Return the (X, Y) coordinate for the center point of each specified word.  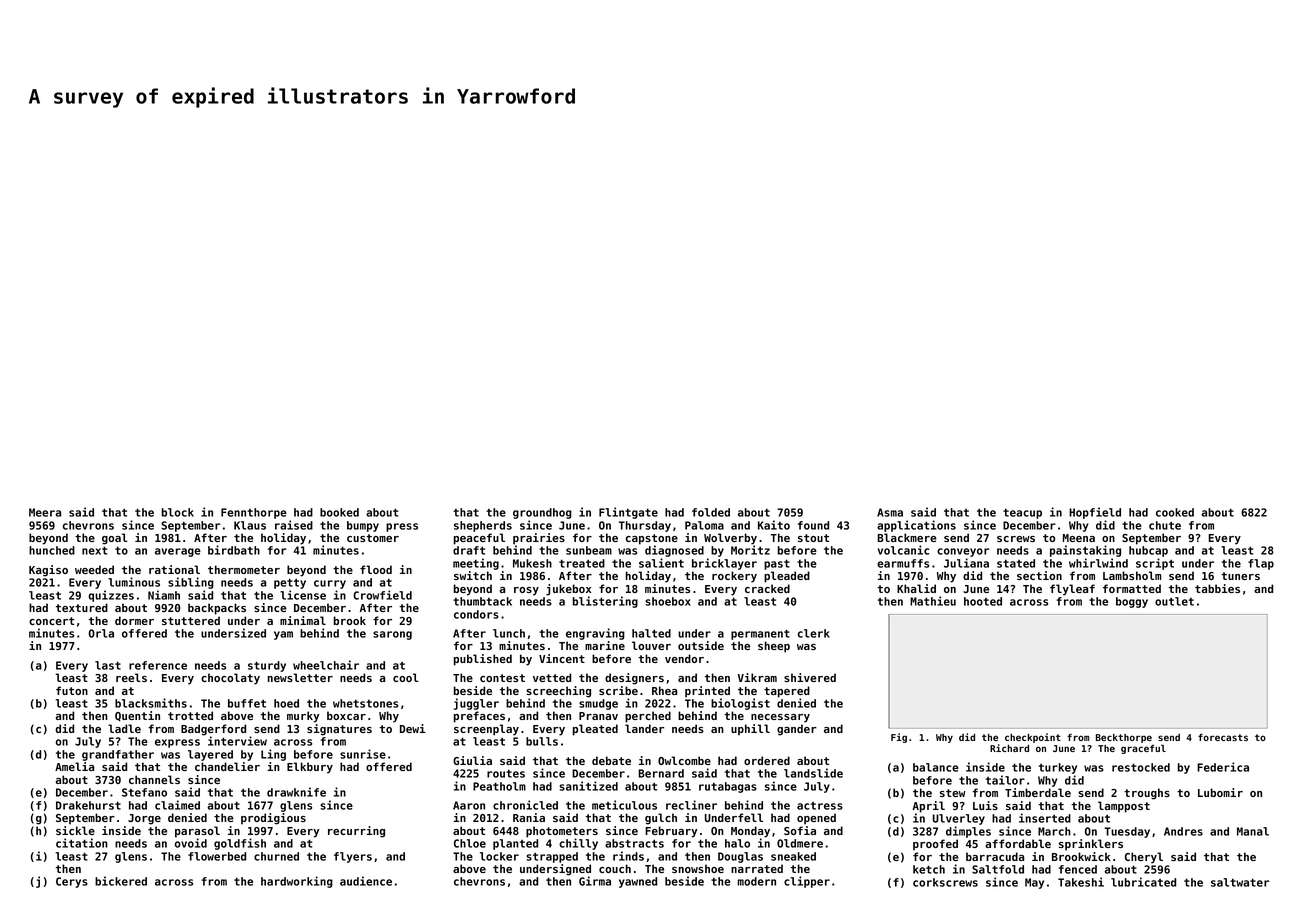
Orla (101, 633)
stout (813, 538)
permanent (760, 634)
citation (82, 843)
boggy (1132, 602)
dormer (134, 620)
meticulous (624, 805)
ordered (767, 760)
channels (154, 779)
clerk (814, 633)
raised (294, 525)
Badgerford (213, 730)
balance (936, 767)
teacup (1022, 514)
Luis (985, 805)
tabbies (1217, 588)
